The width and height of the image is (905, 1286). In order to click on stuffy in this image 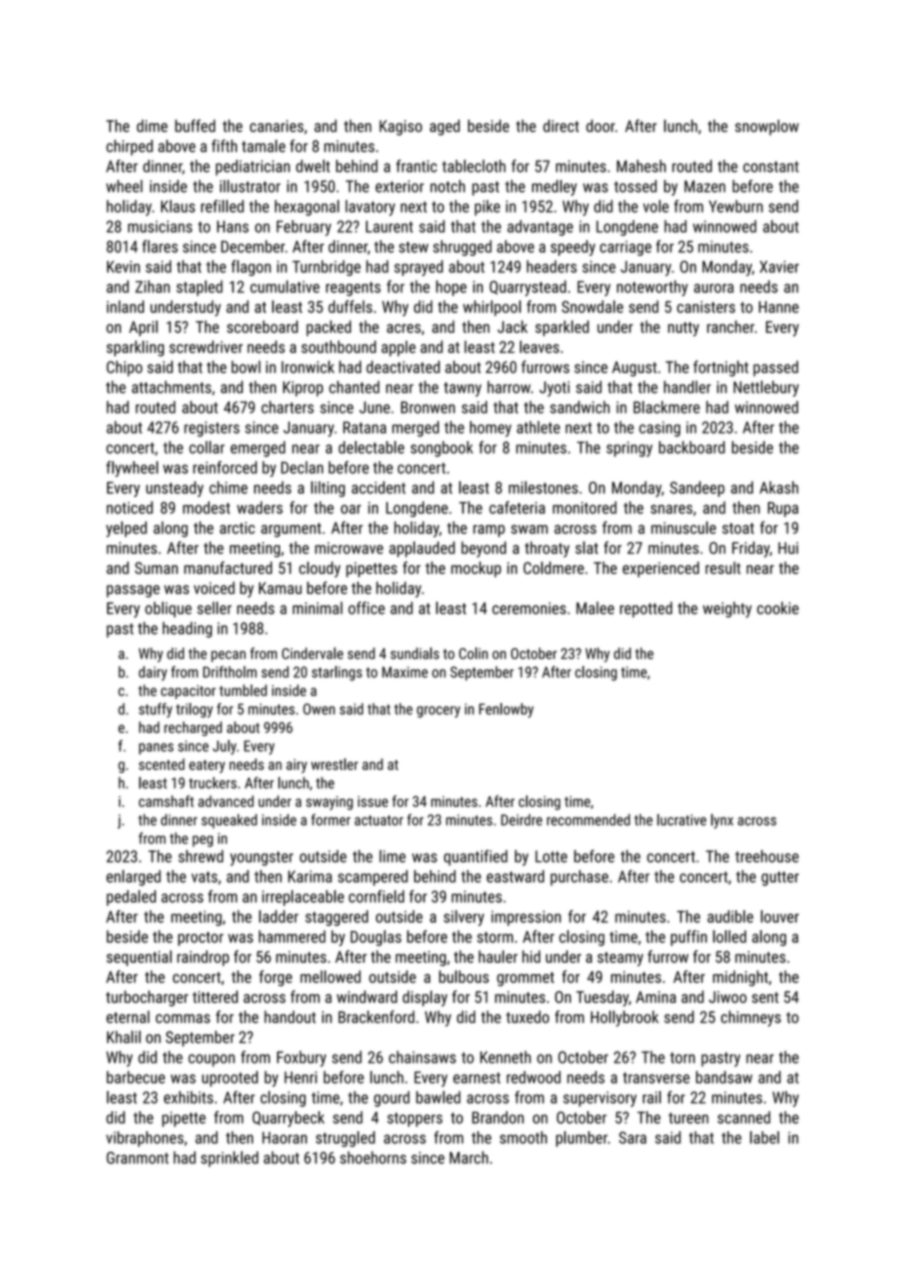, I will do `click(155, 710)`.
